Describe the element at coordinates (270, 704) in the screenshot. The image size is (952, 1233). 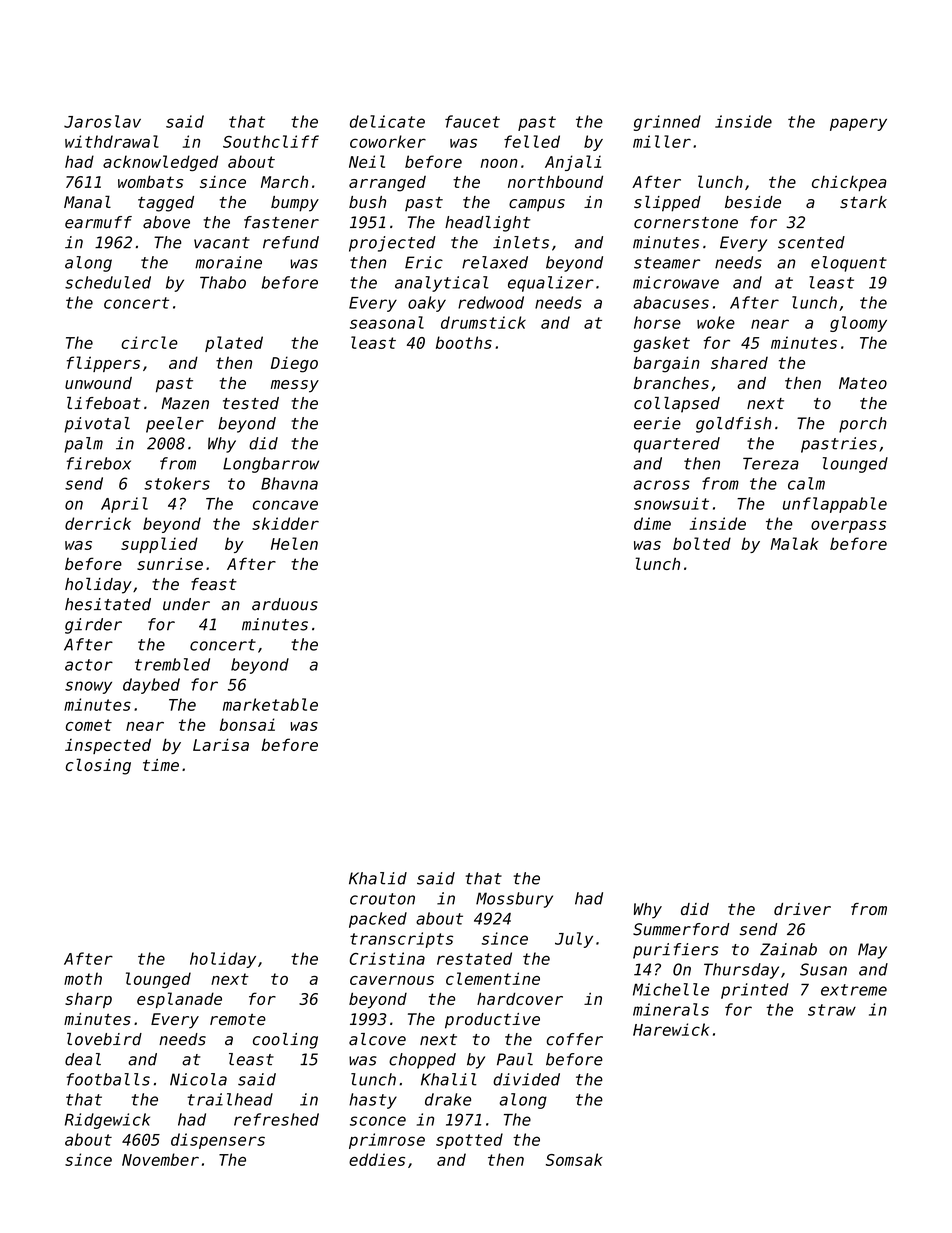
I see `marketable` at that location.
